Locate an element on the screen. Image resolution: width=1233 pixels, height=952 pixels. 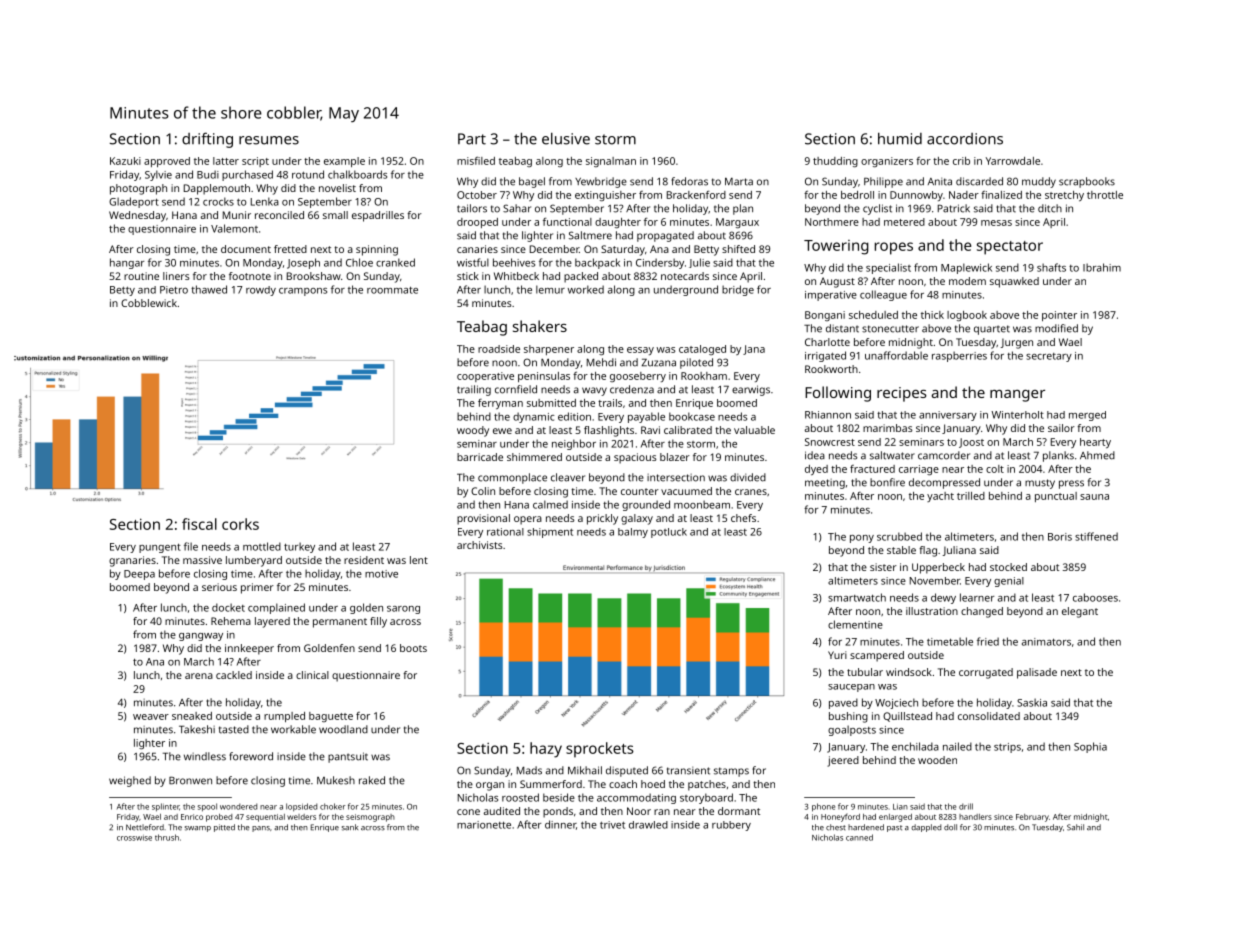
Kazuki is located at coordinates (125, 161).
